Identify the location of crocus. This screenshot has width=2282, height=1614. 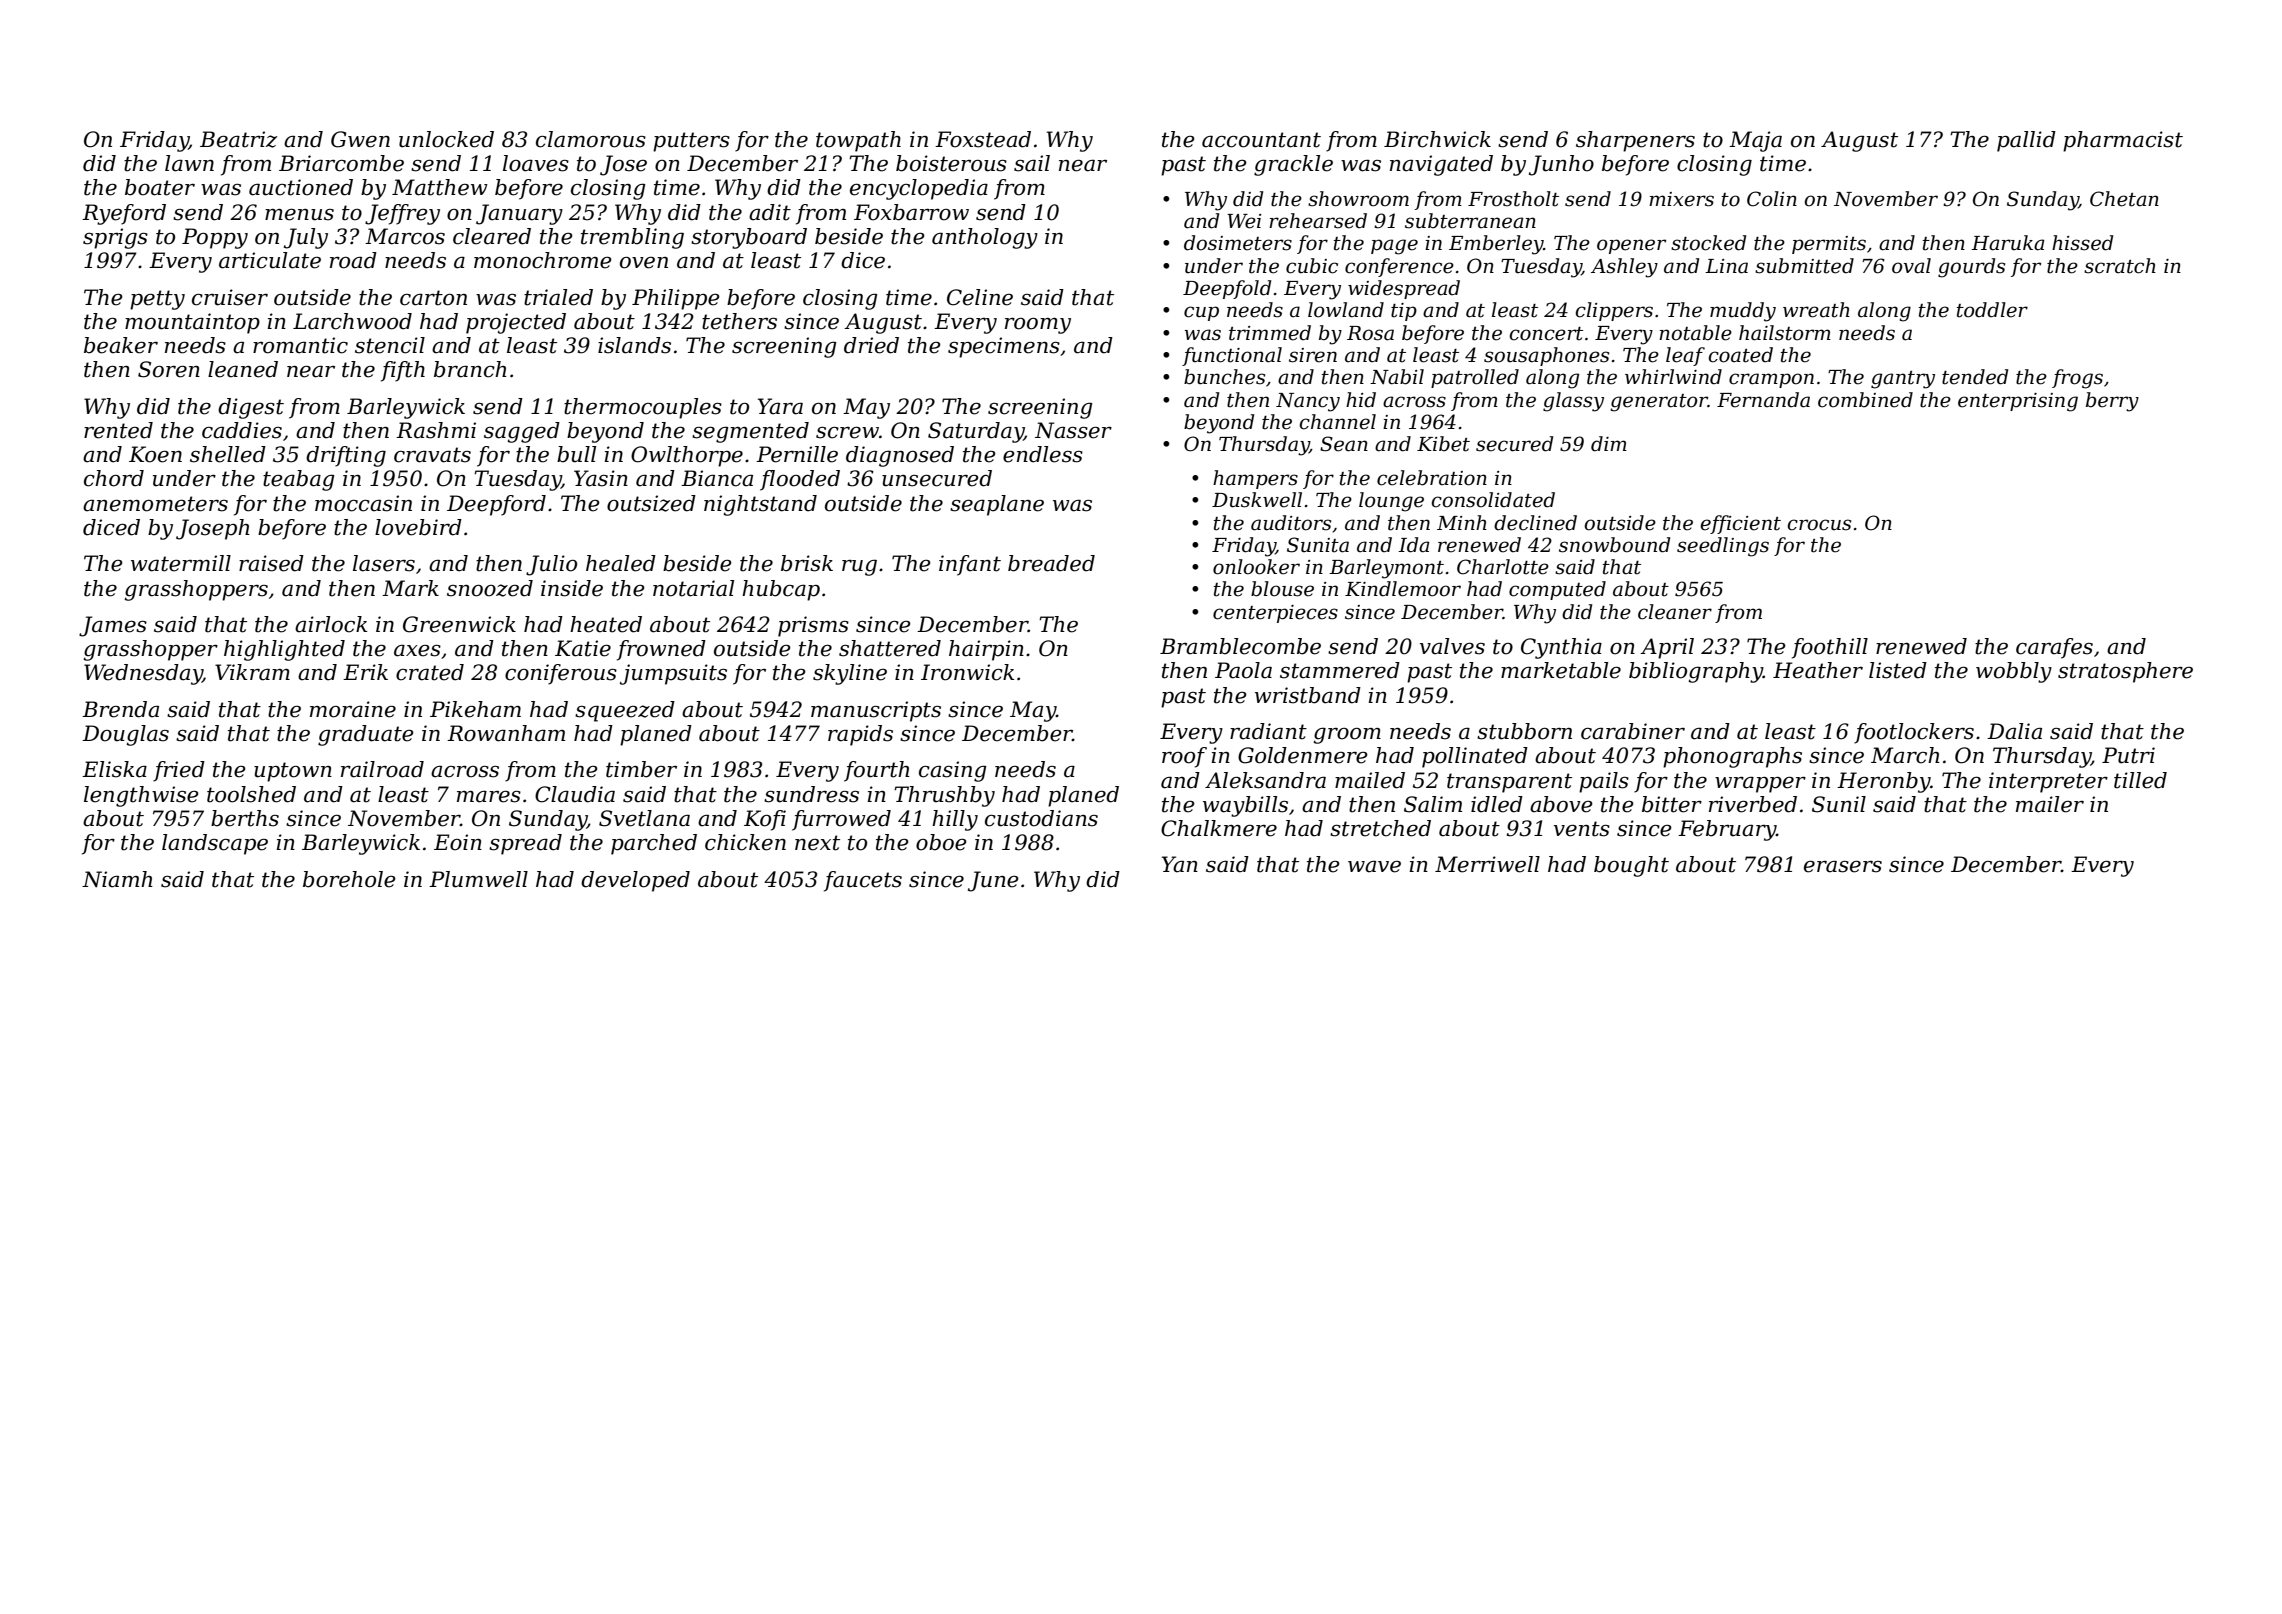
(1819, 525).
